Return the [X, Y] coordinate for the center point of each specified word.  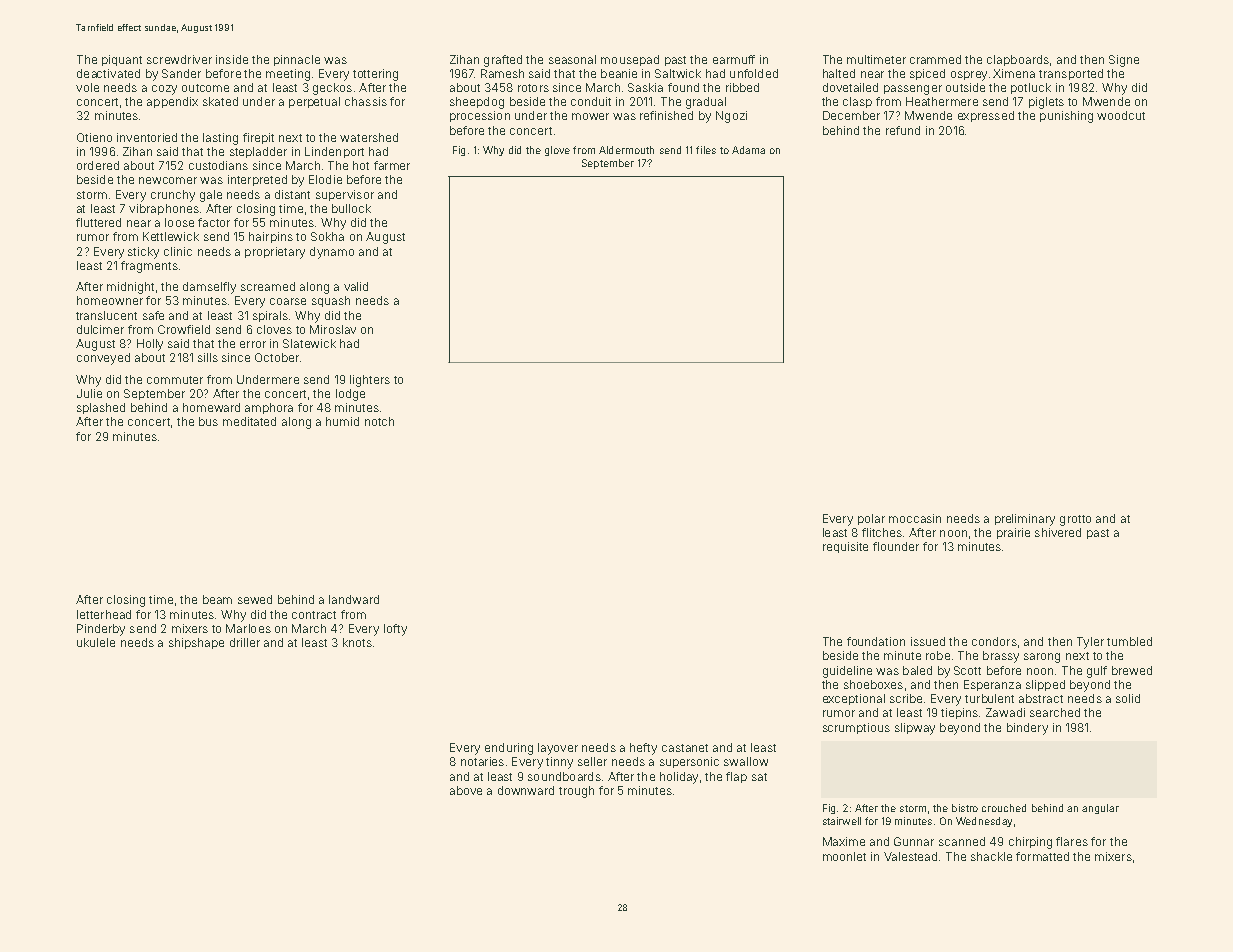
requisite [845, 547]
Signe [1124, 61]
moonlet [844, 856]
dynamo [332, 253]
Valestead [910, 856]
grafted [503, 61]
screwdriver [179, 59]
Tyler [1090, 643]
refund [903, 130]
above [466, 790]
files [706, 150]
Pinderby [101, 630]
